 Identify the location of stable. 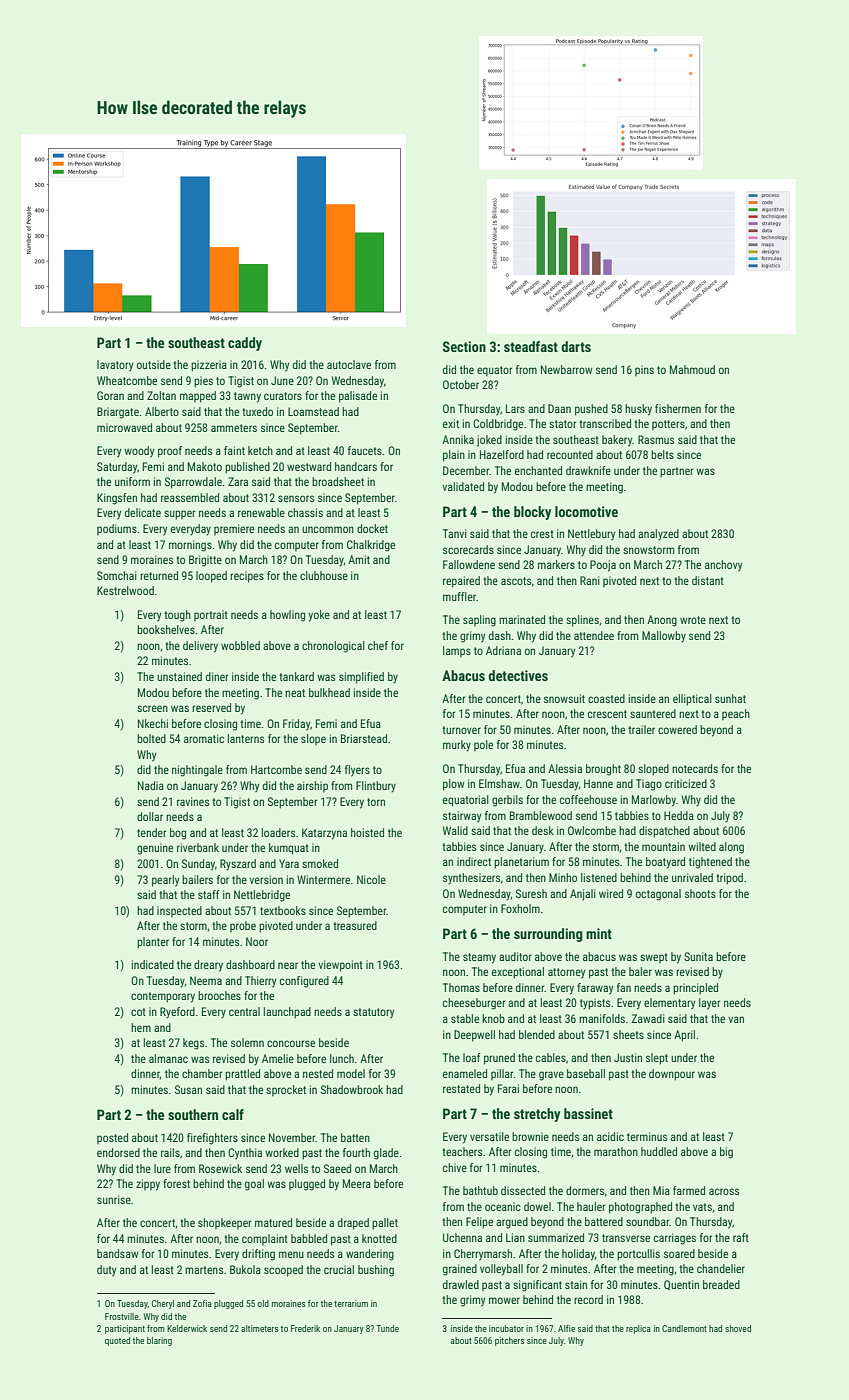
(465, 1018).
